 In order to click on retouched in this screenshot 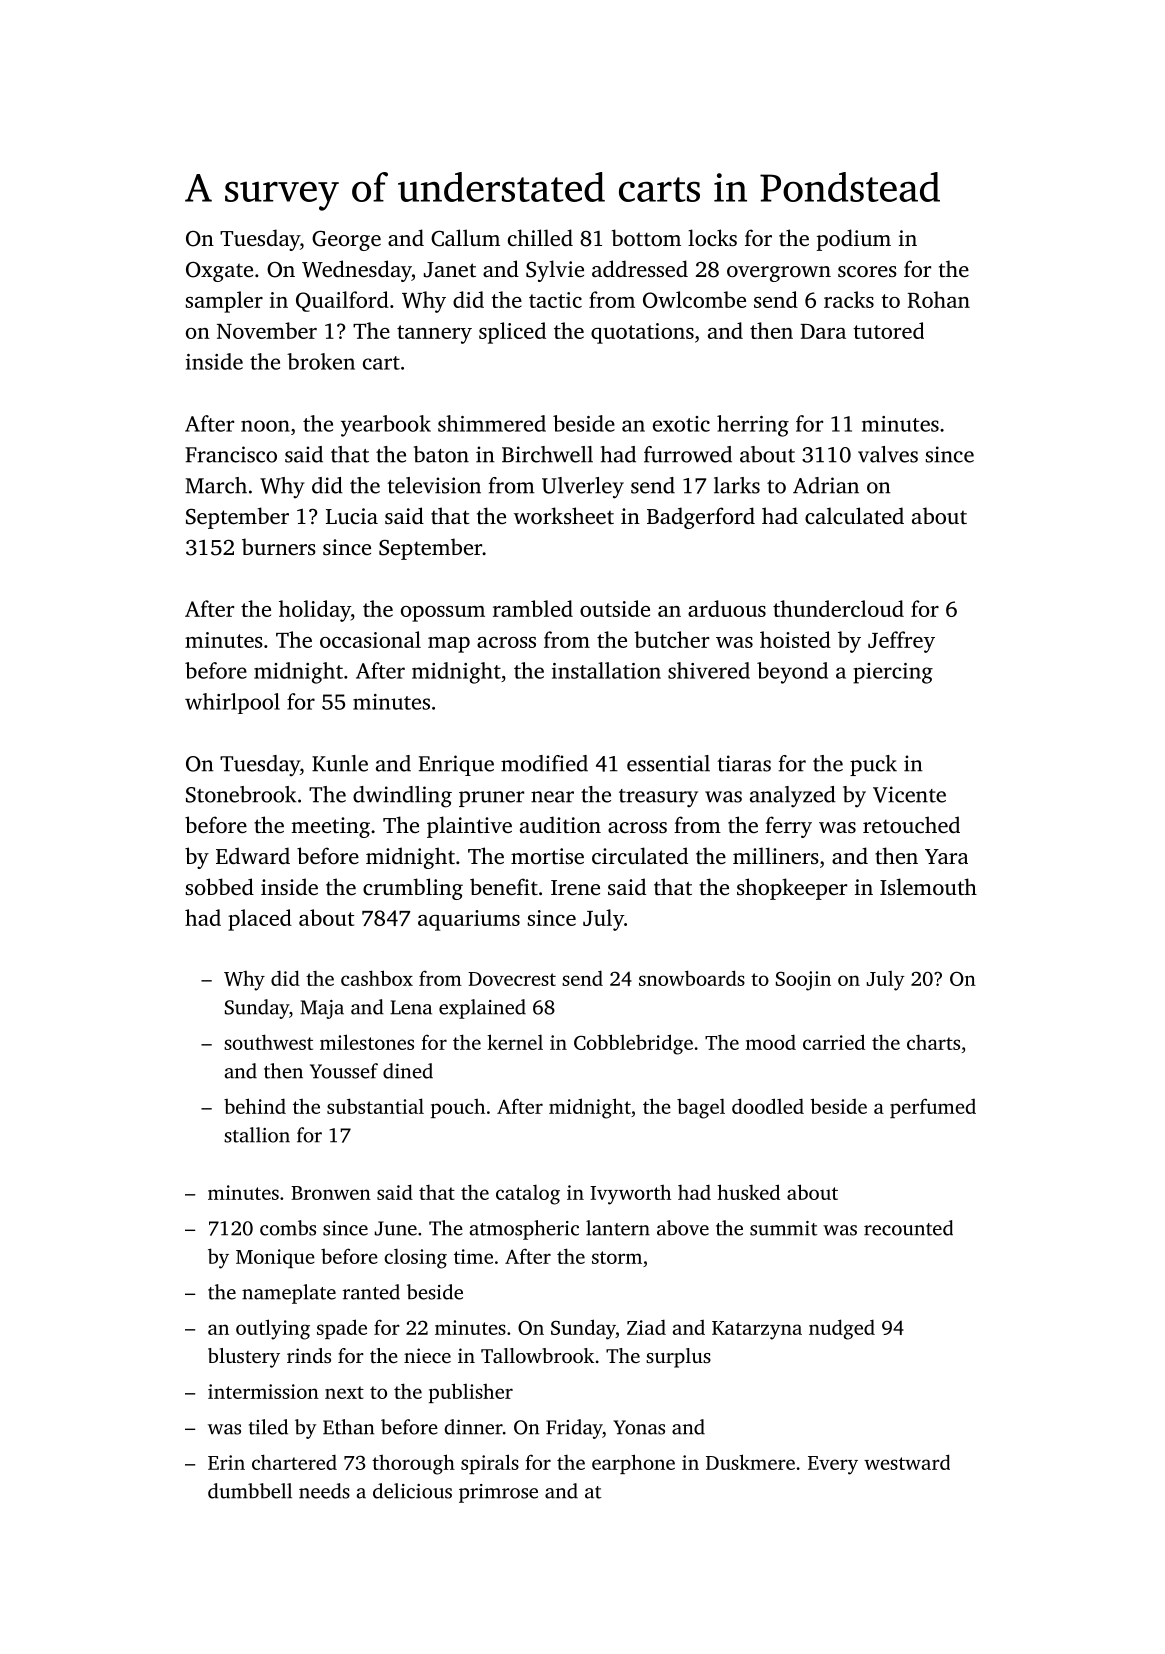, I will do `click(911, 824)`.
